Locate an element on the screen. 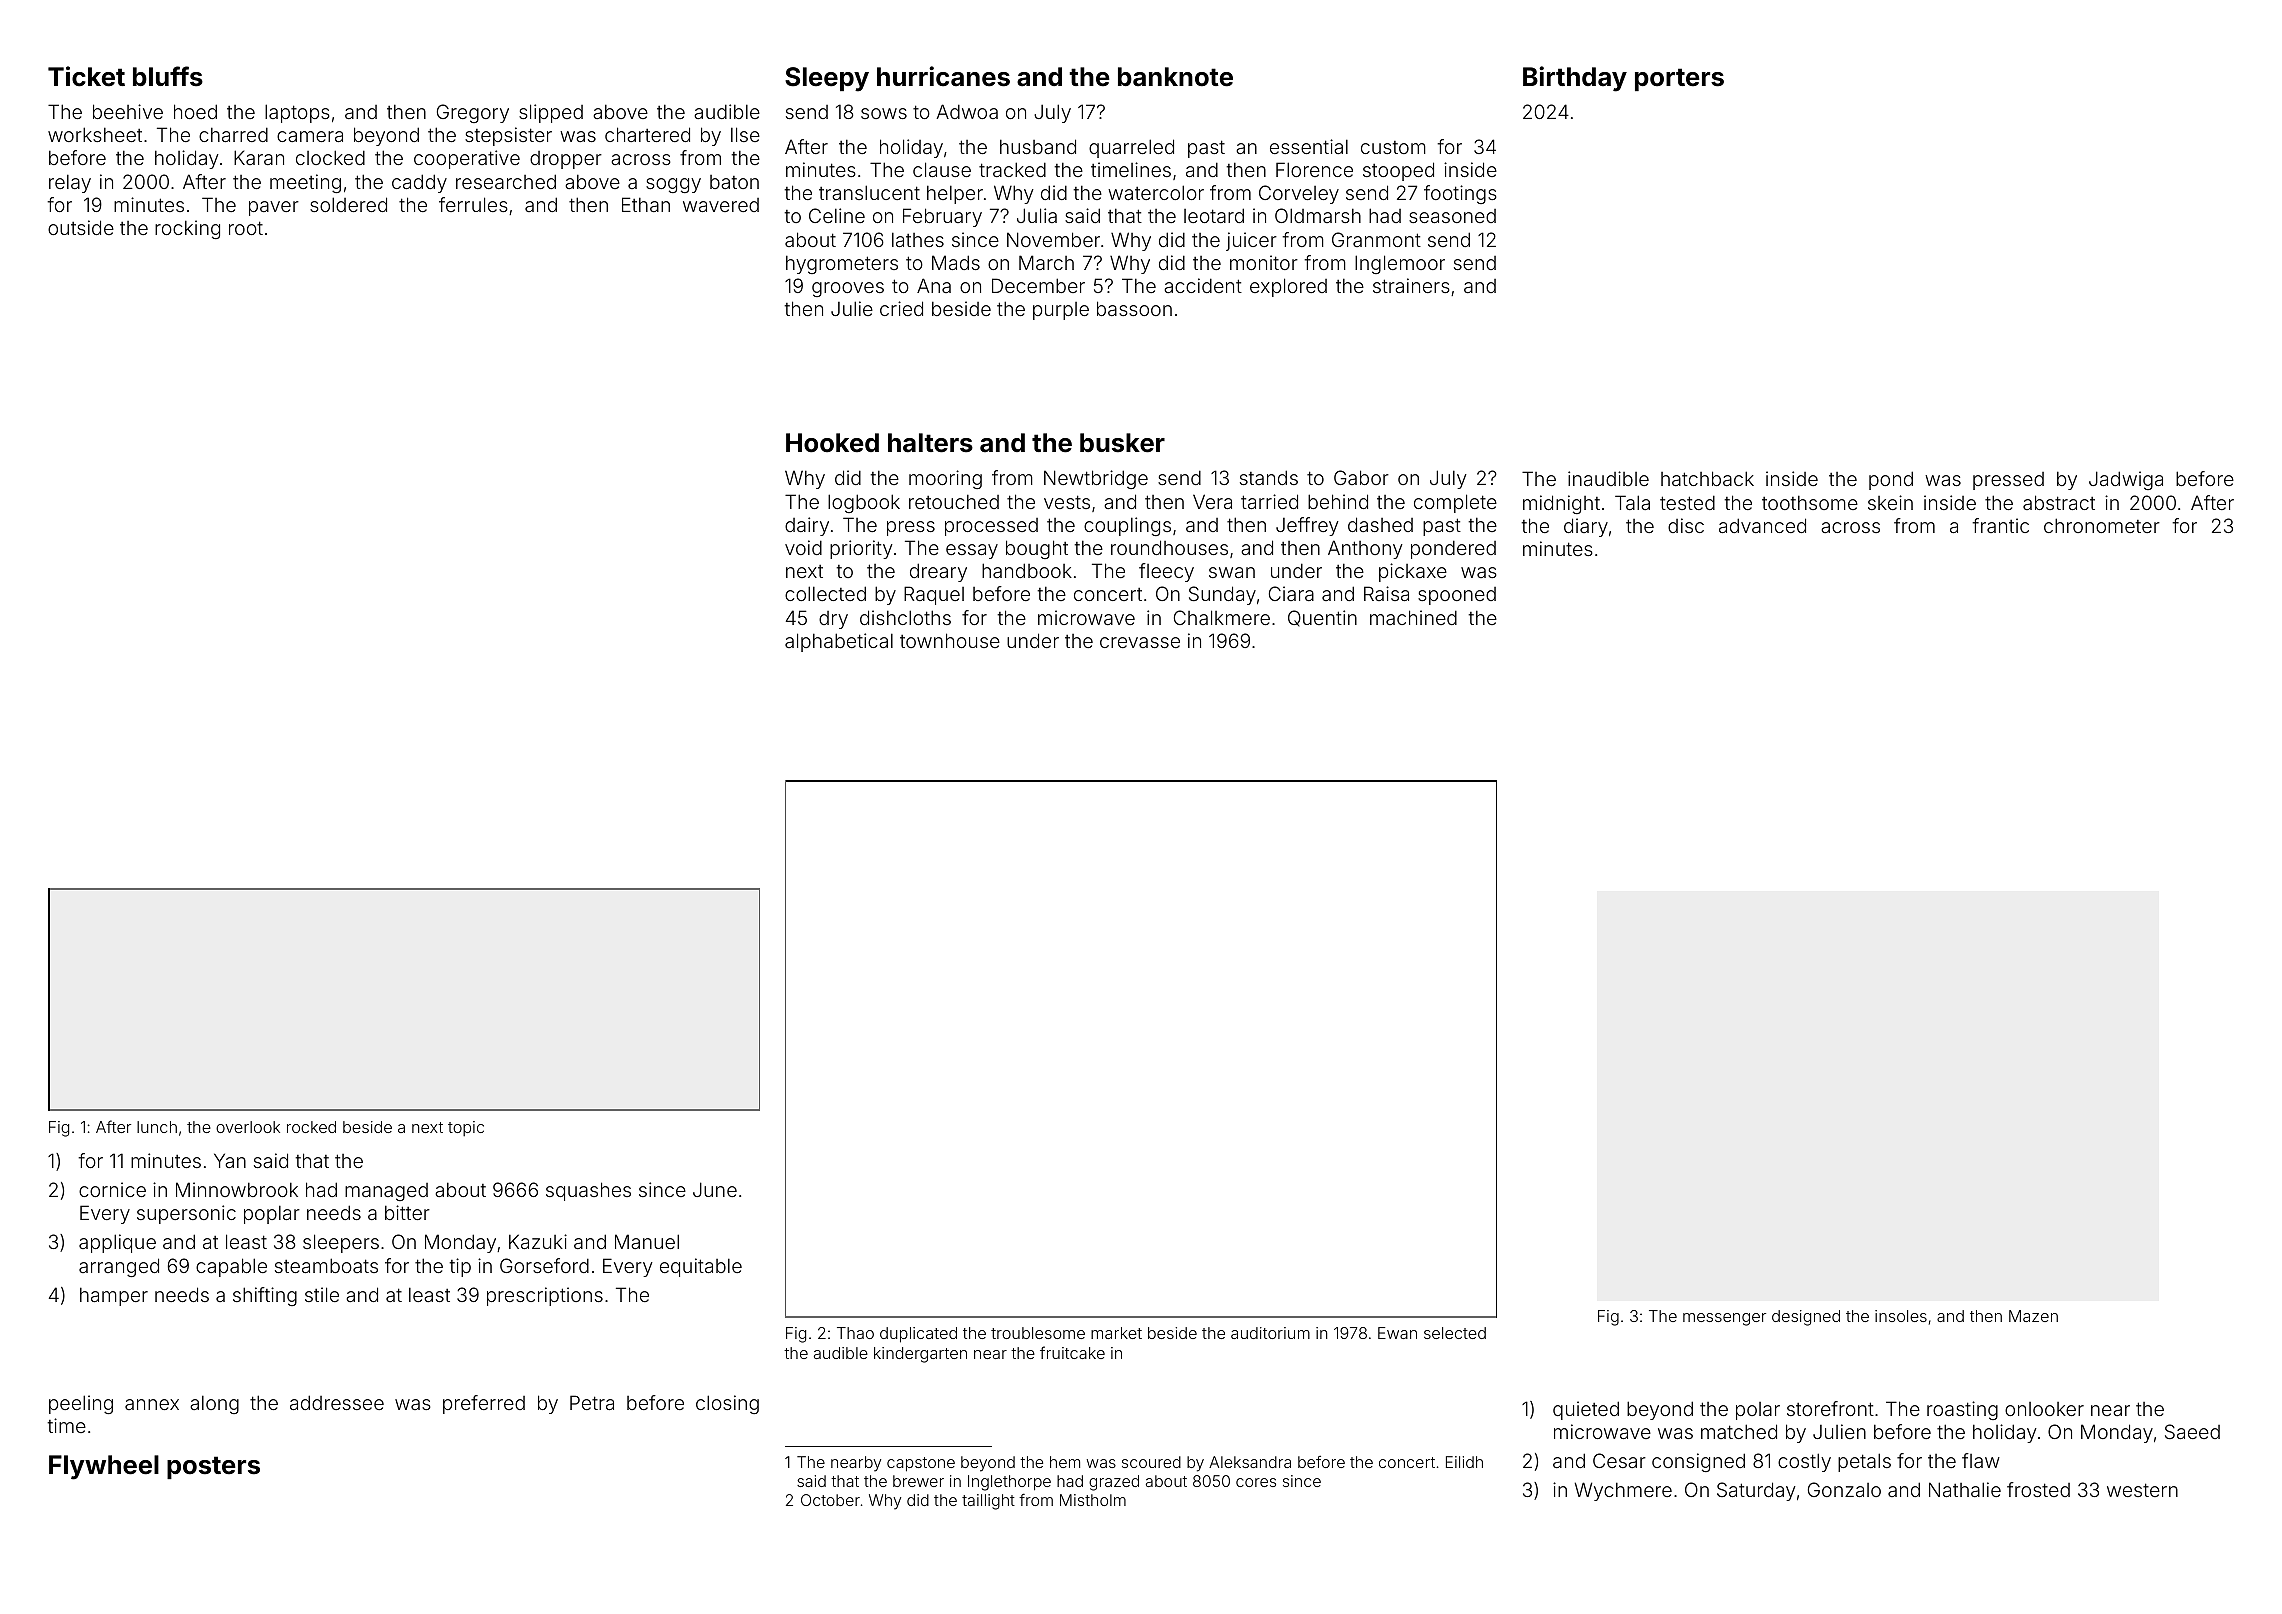 The image size is (2282, 1614). Eilidh is located at coordinates (1464, 1462).
